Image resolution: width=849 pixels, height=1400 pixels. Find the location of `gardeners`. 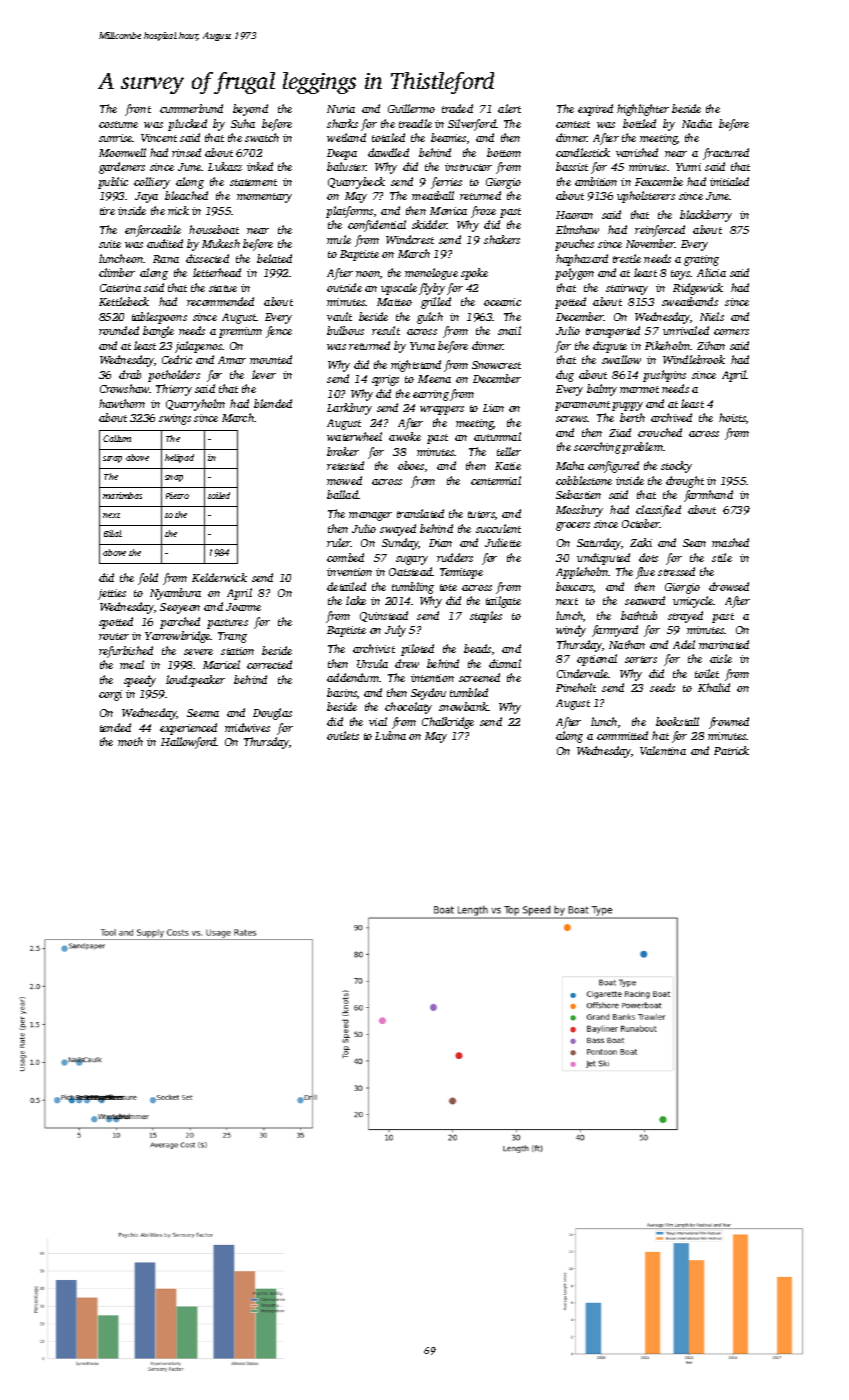

gardeners is located at coordinates (122, 168).
